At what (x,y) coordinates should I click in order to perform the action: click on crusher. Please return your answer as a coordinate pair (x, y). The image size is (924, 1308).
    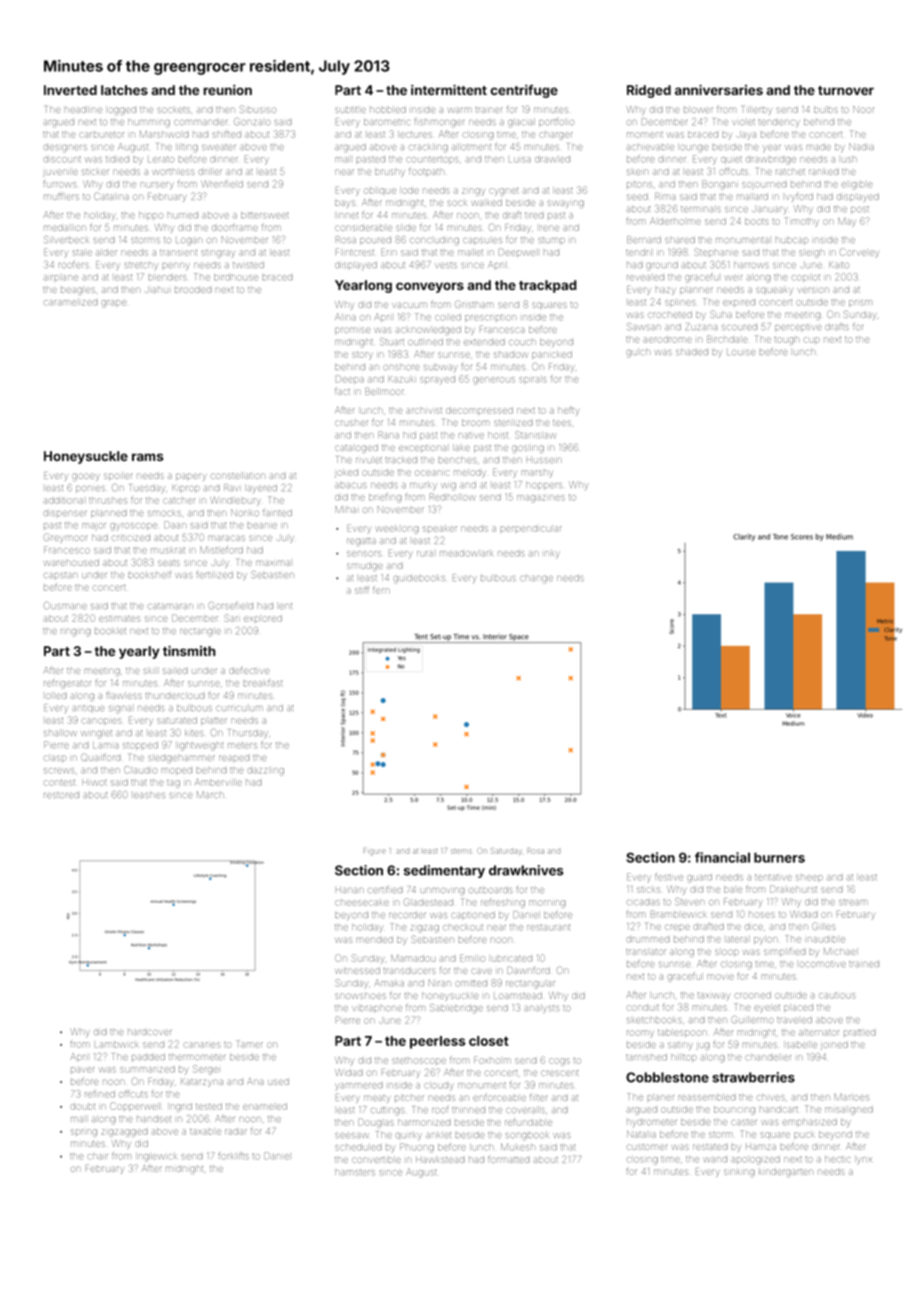
    Looking at the image, I should click on (351, 423).
